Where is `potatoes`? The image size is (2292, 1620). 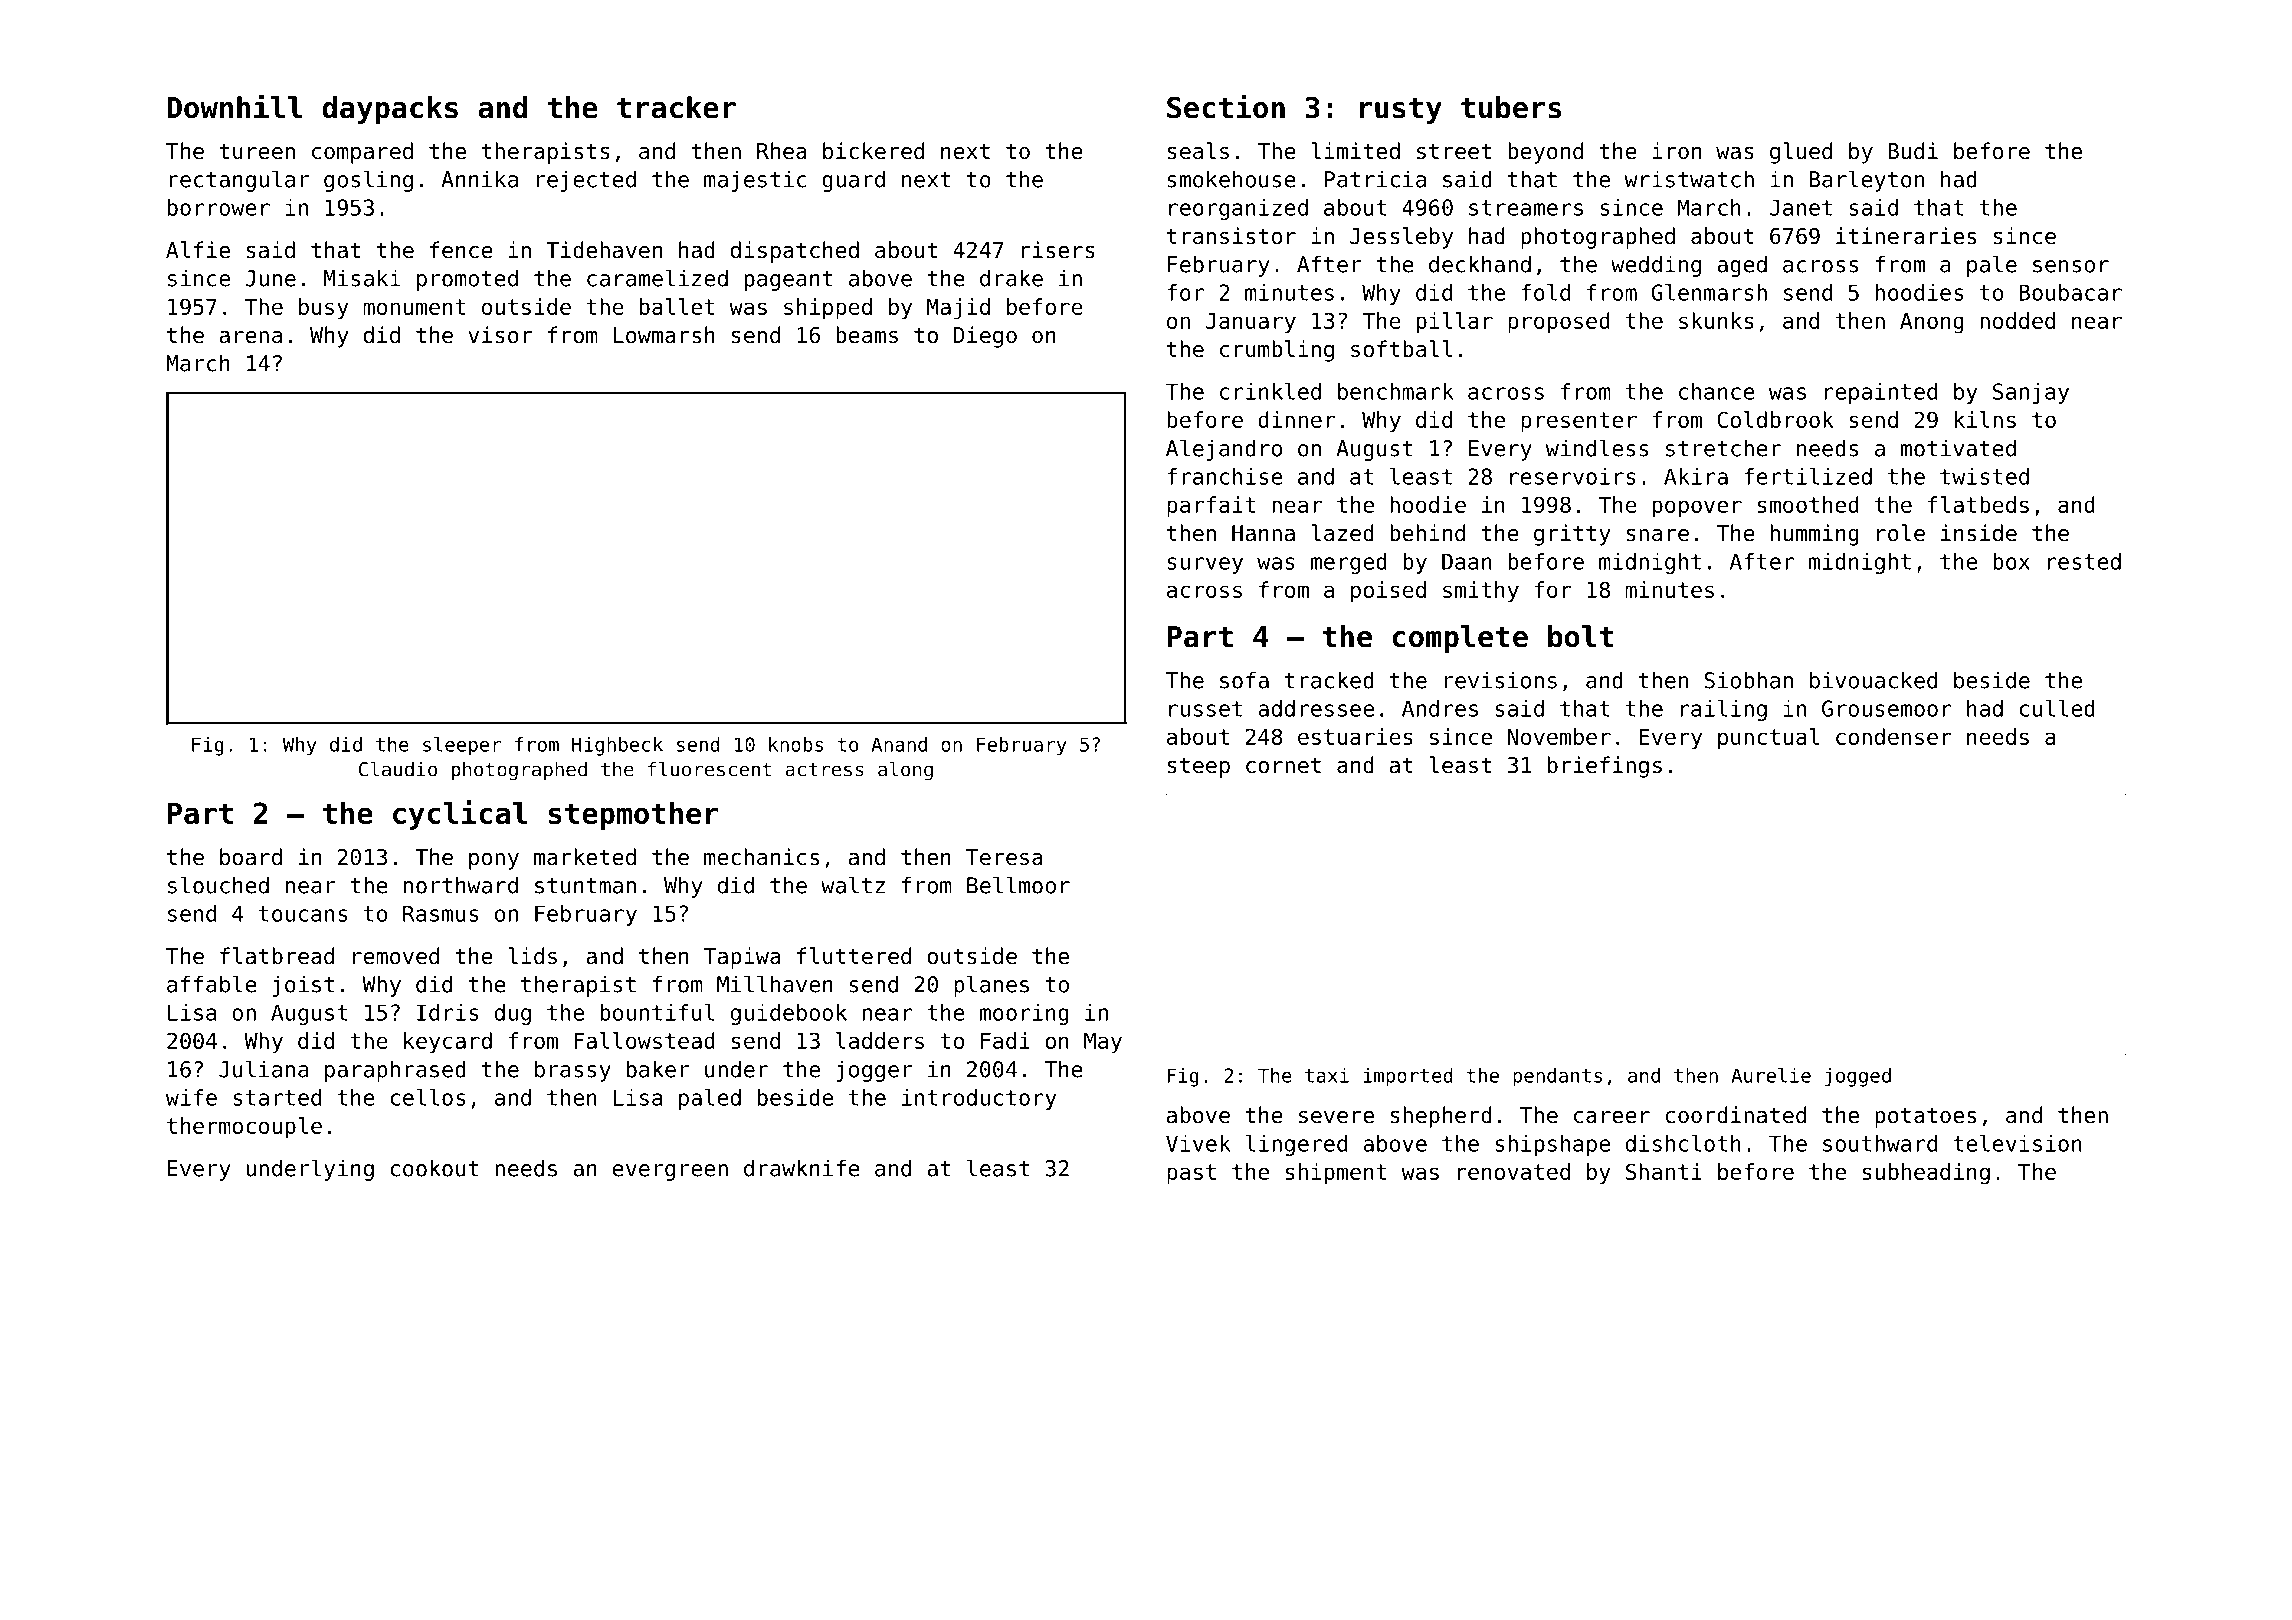 potatoes is located at coordinates (1925, 1117).
